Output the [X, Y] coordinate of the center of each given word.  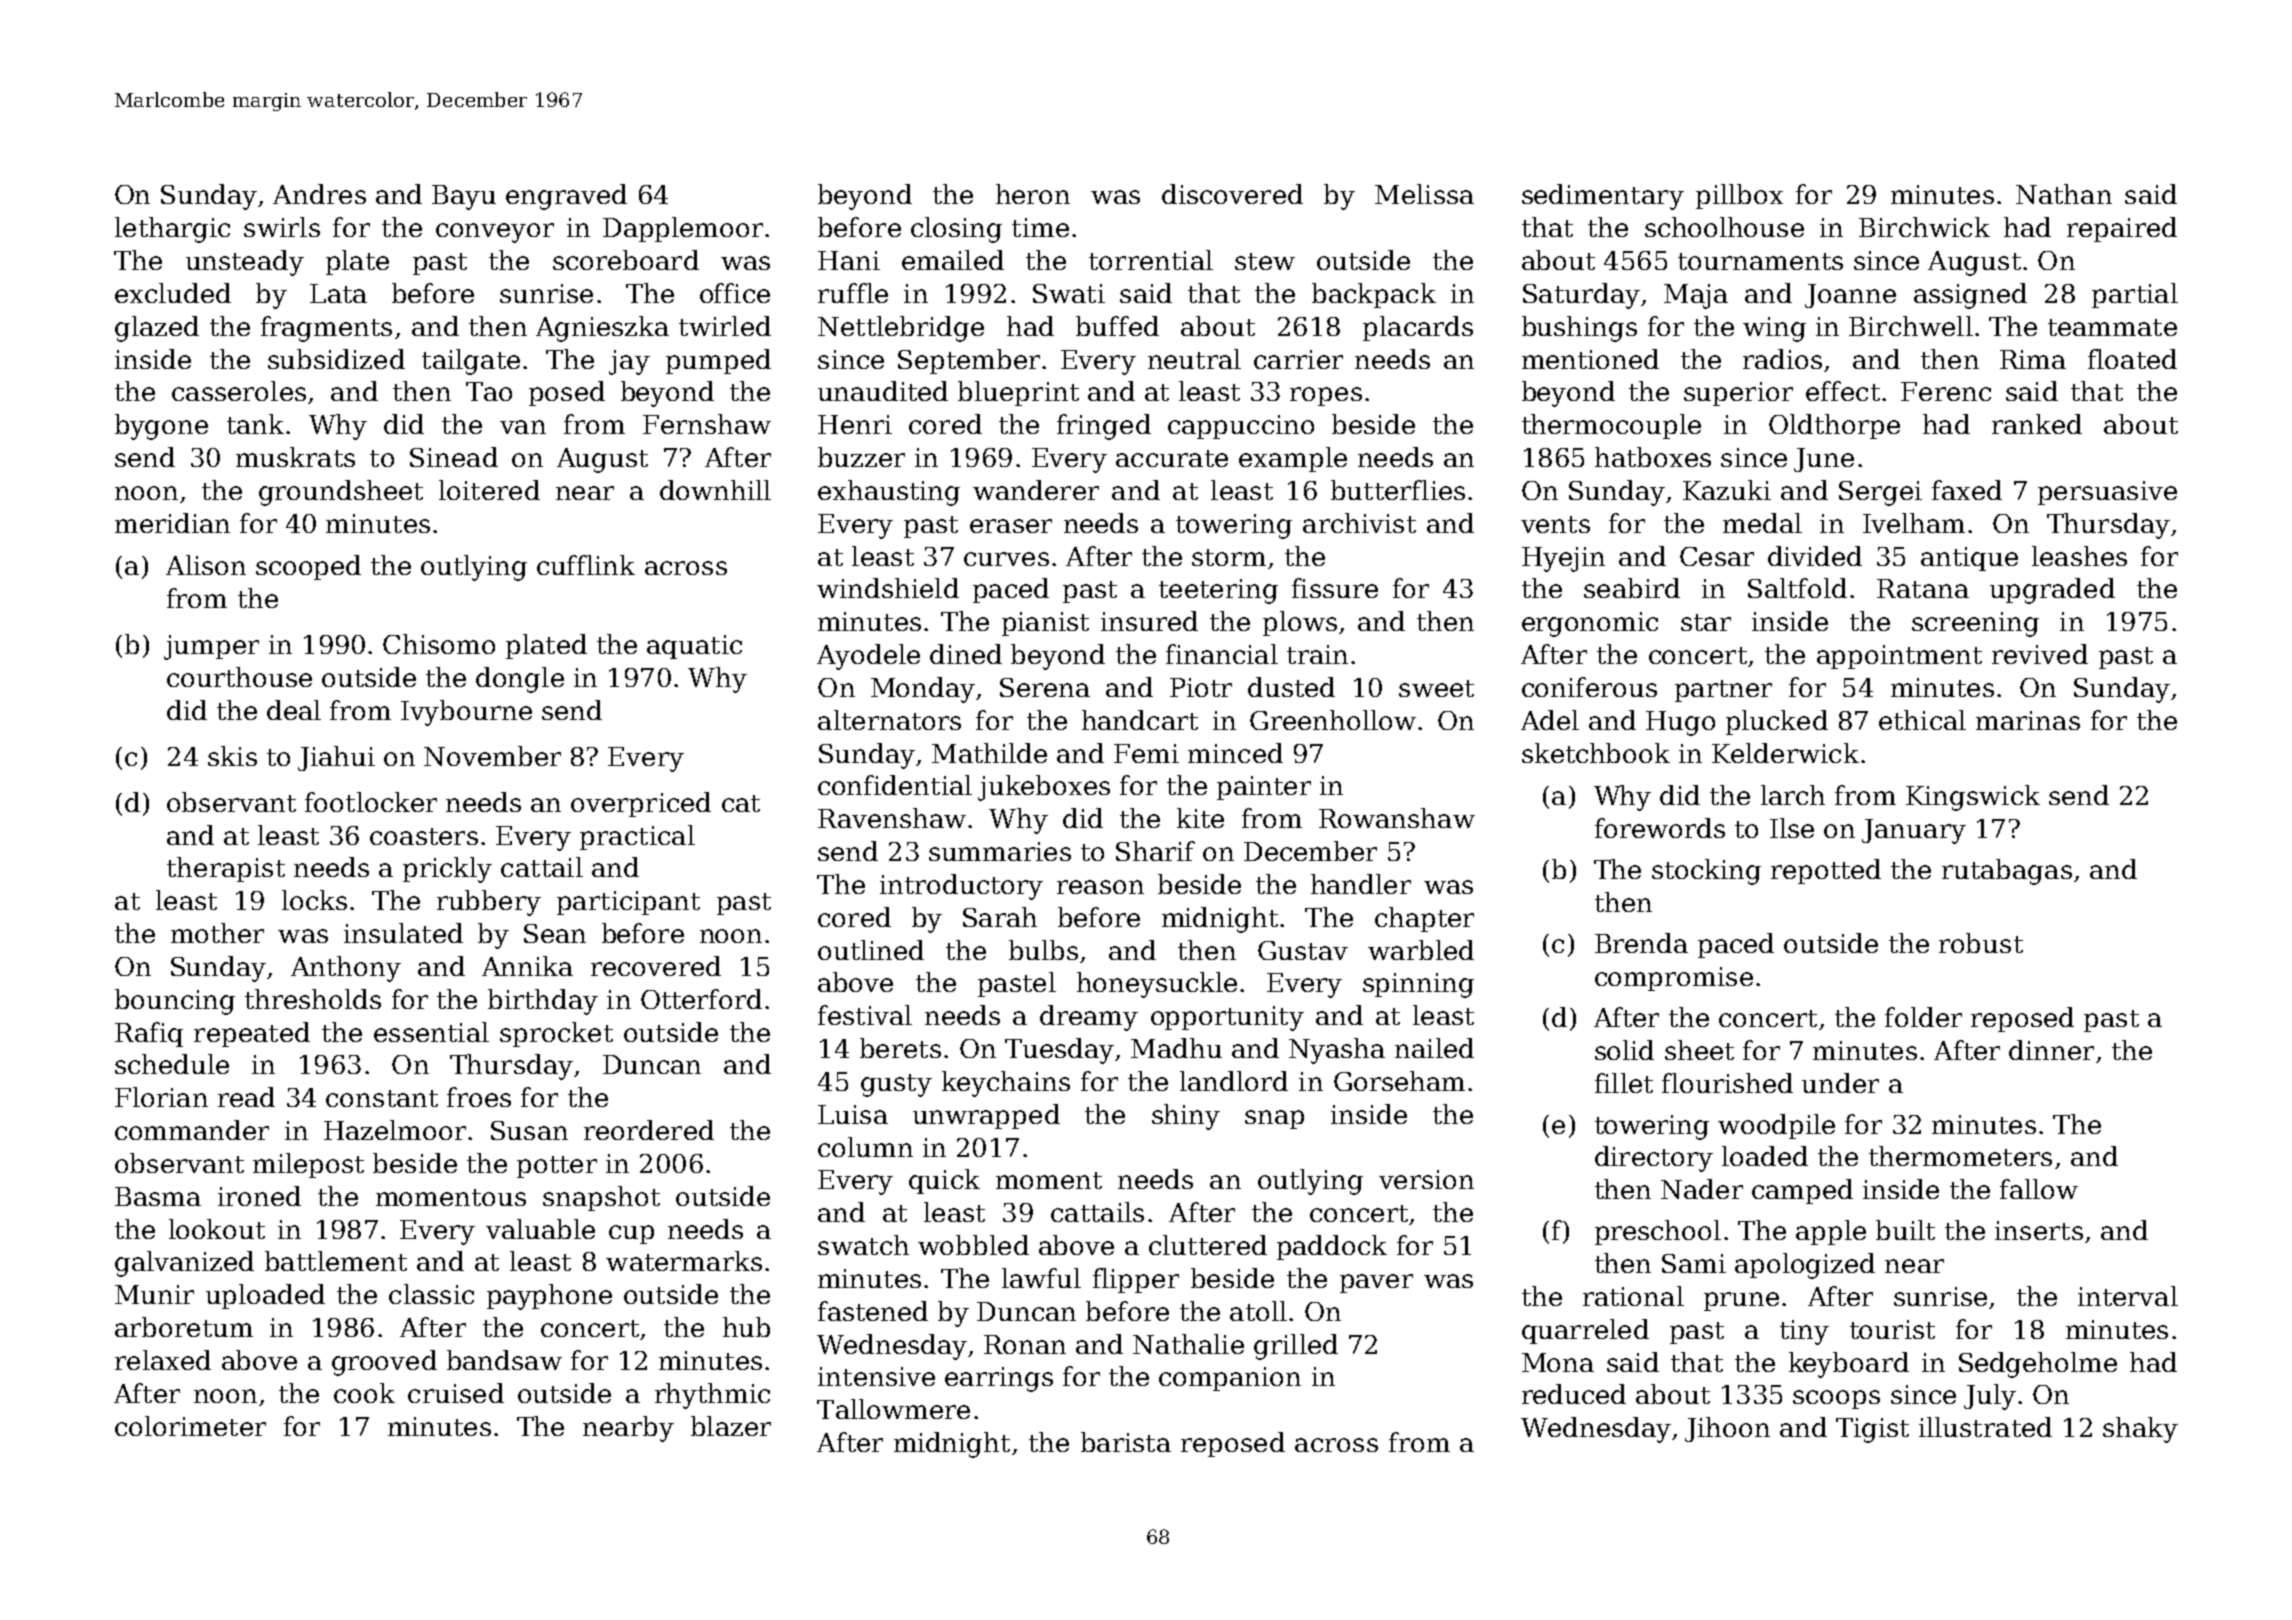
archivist [1359, 523]
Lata [338, 293]
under [1840, 1083]
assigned [1970, 296]
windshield [888, 588]
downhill [715, 490]
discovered [1232, 194]
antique [1969, 559]
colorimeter [190, 1426]
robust [1981, 943]
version [1426, 1179]
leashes [2079, 556]
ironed [259, 1196]
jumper [211, 647]
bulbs [1043, 950]
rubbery [489, 903]
